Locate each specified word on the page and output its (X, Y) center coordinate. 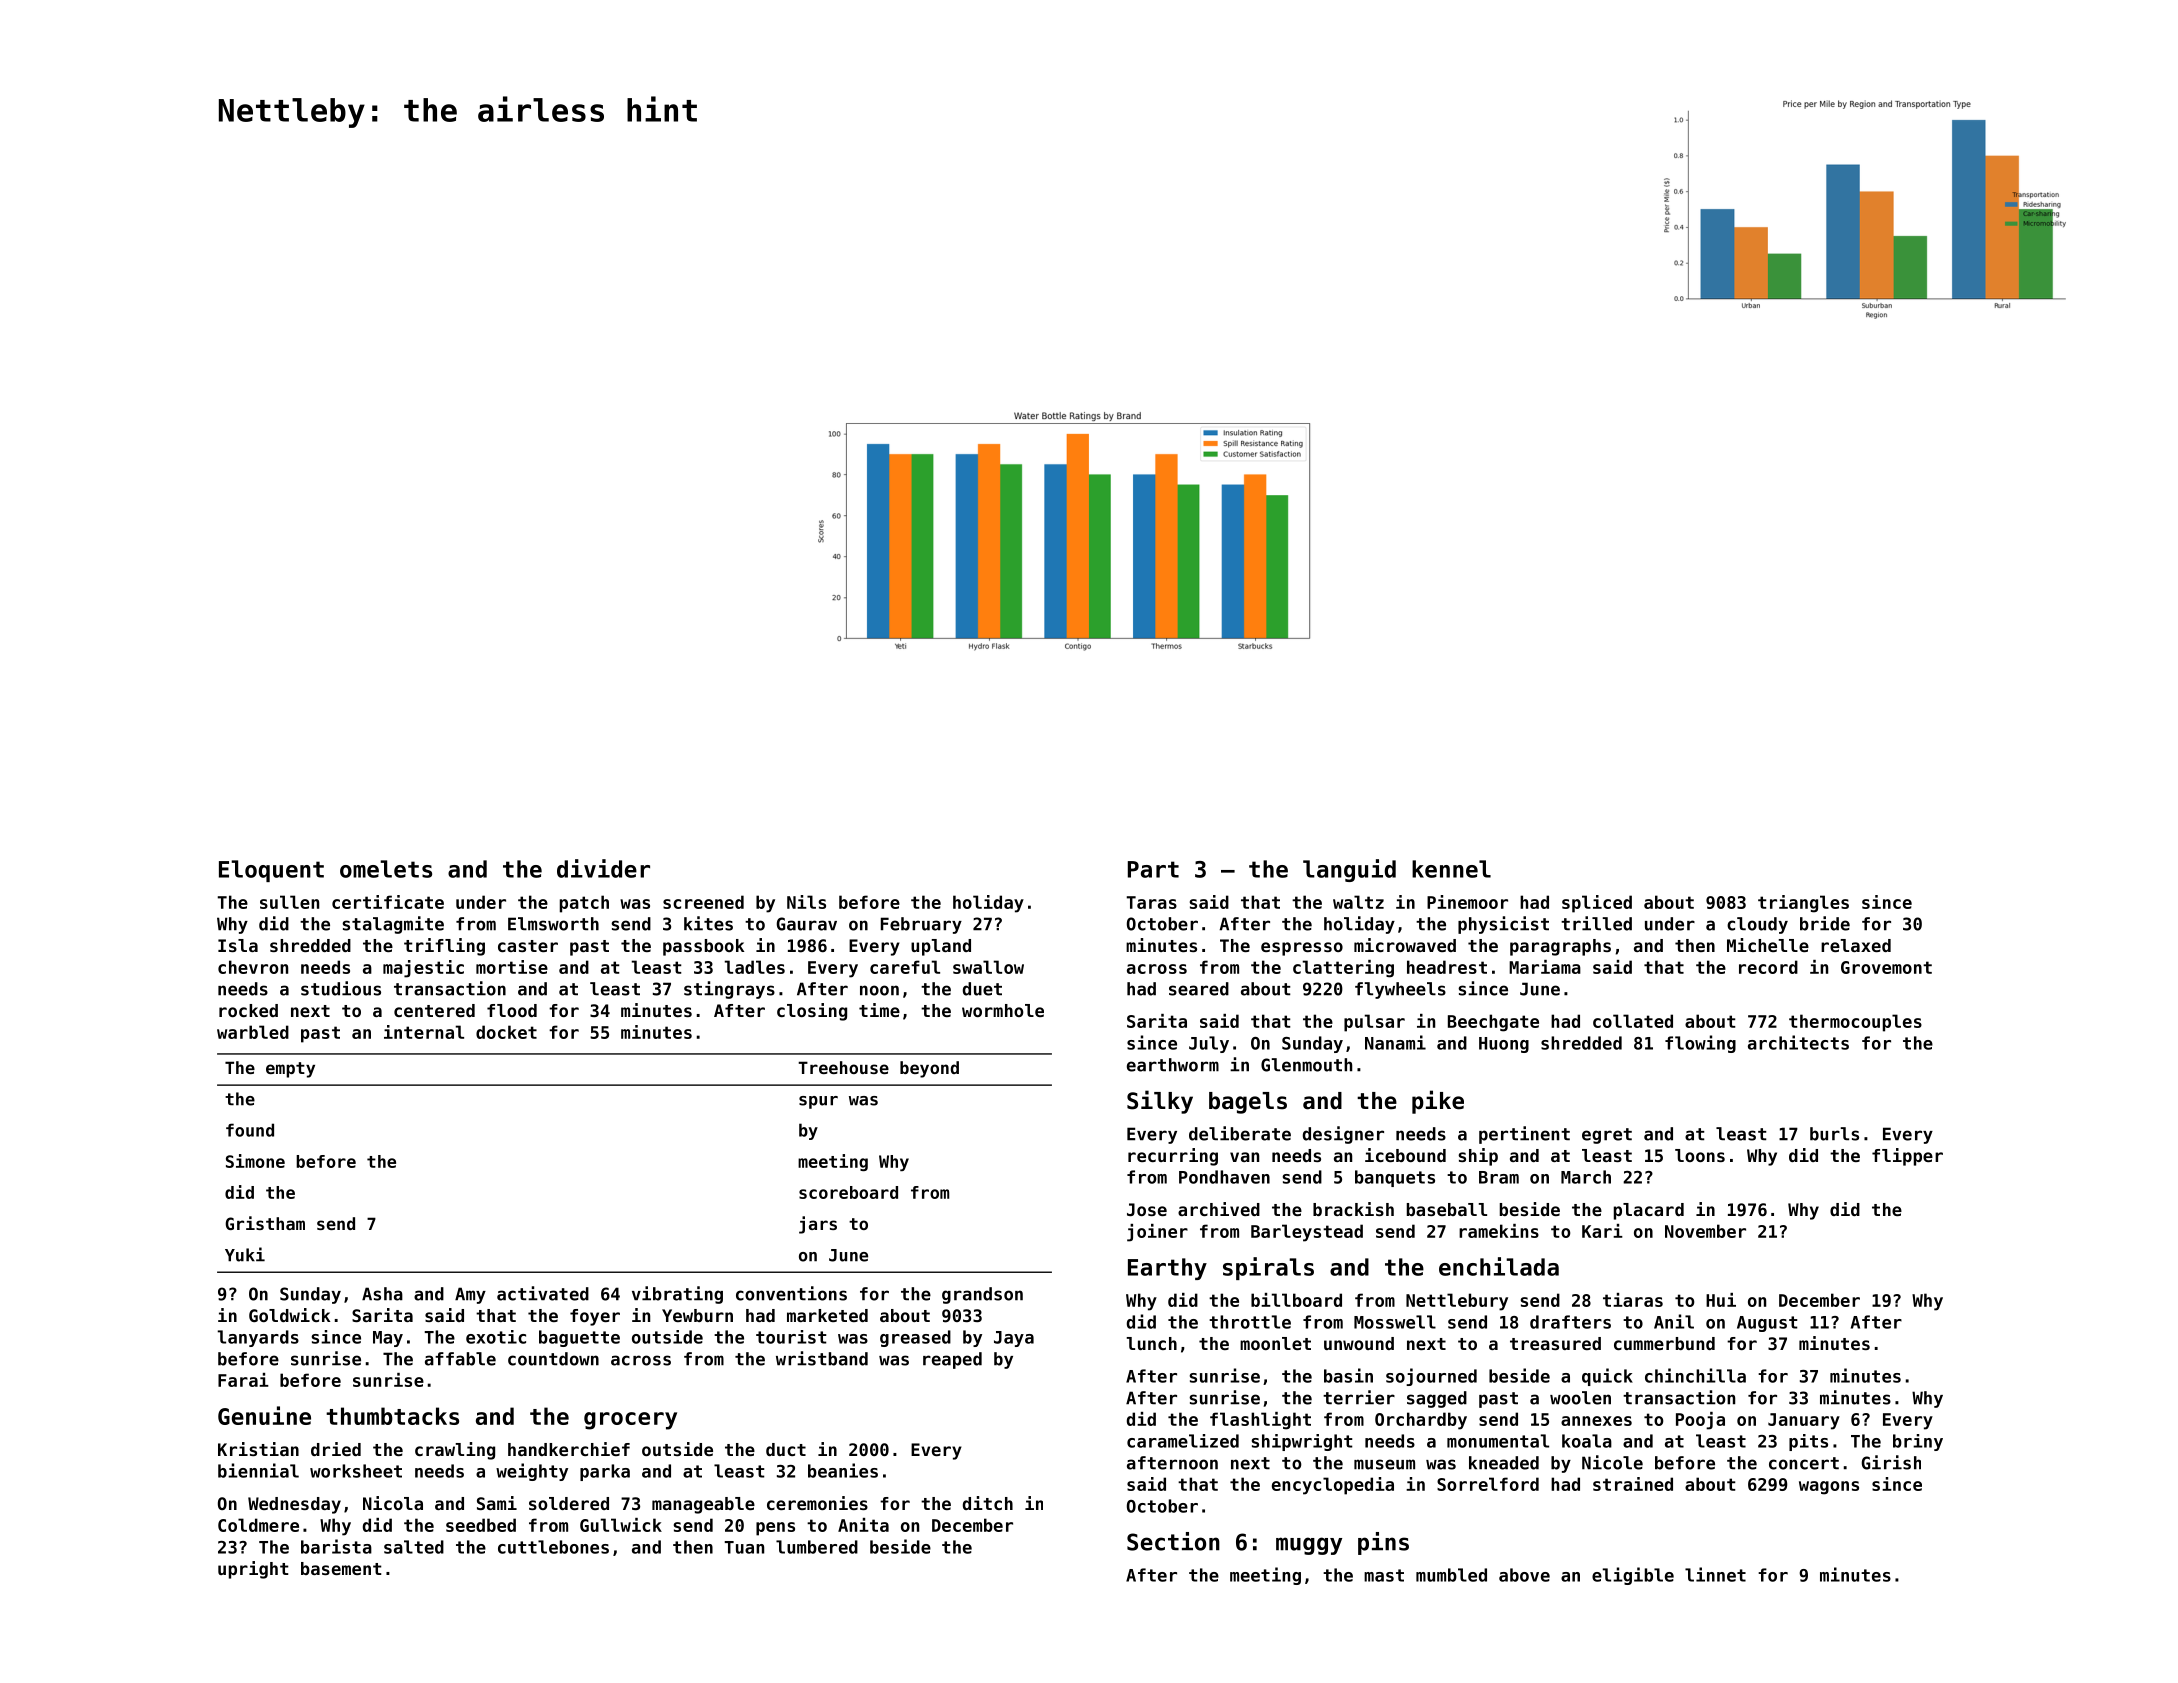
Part (1153, 869)
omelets (386, 869)
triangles (1803, 904)
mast (1384, 1575)
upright (253, 1570)
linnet (1715, 1574)
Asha (382, 1294)
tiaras (1633, 1300)
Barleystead (1307, 1233)
